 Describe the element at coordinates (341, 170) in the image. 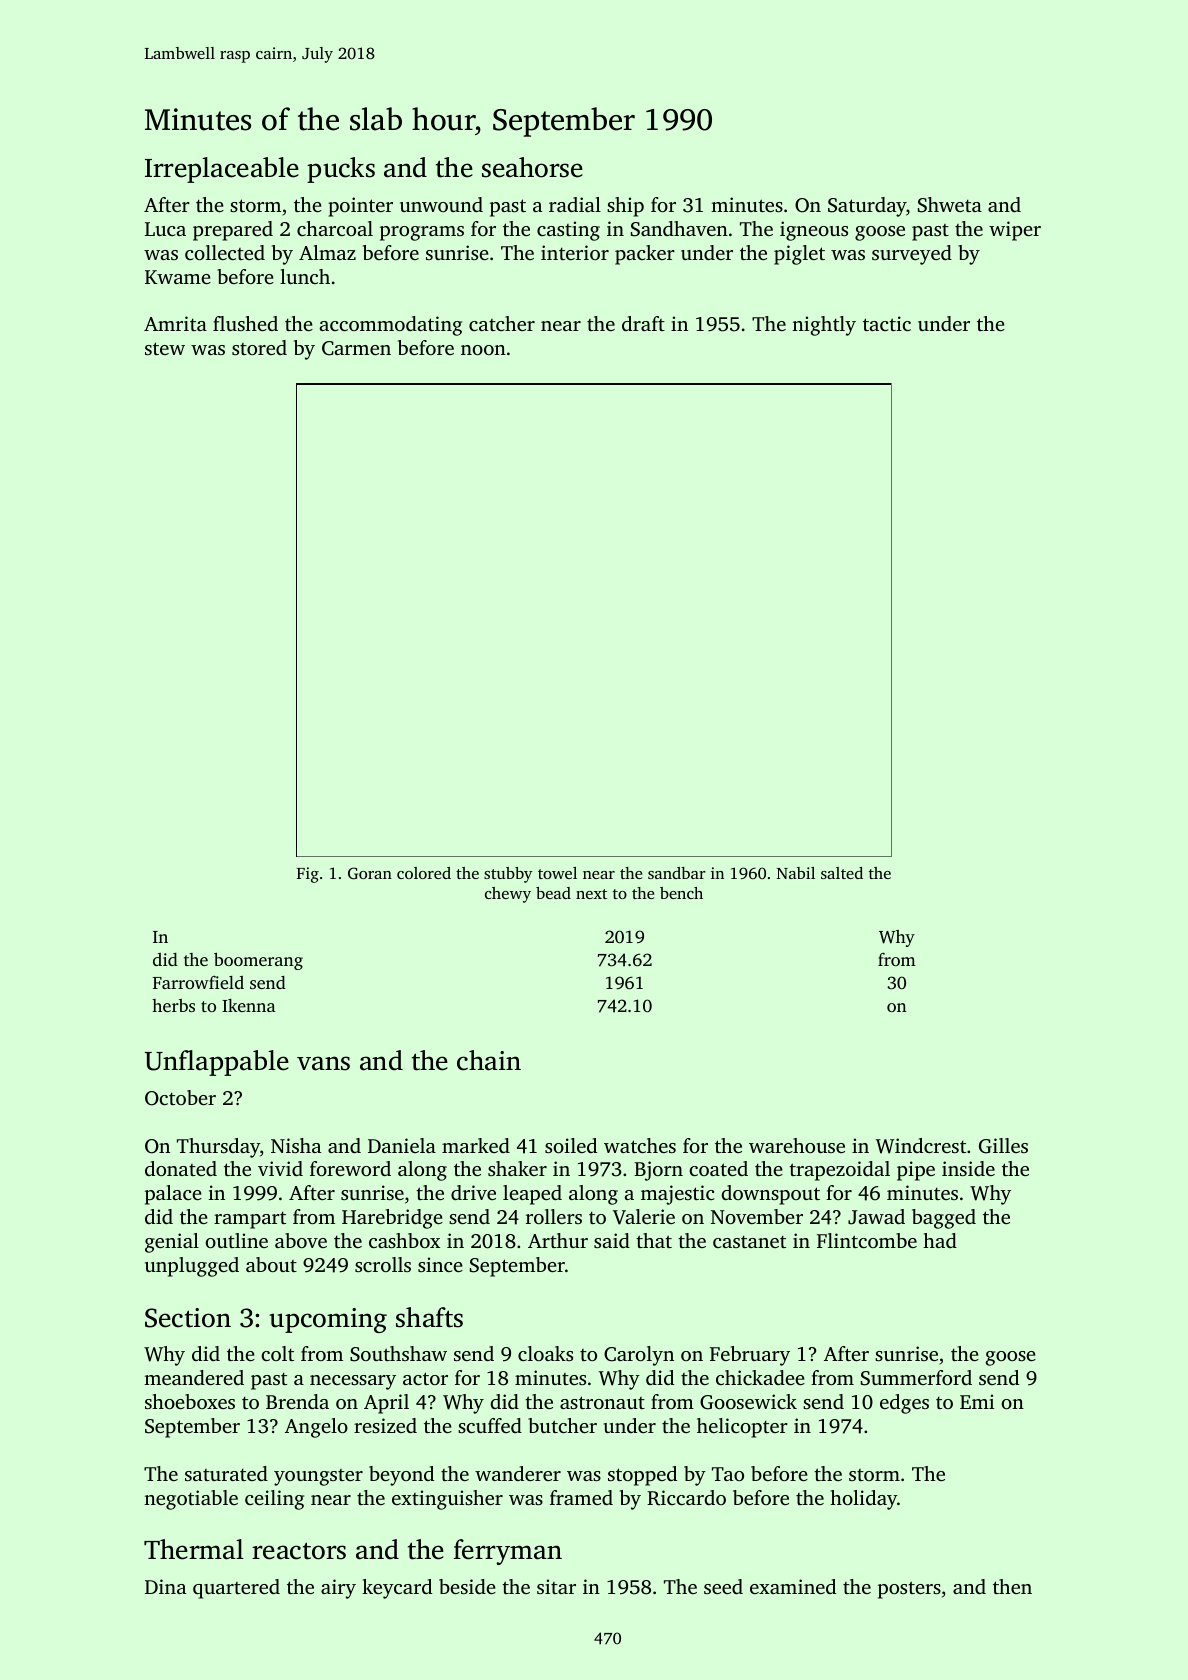

I see `pucks` at that location.
